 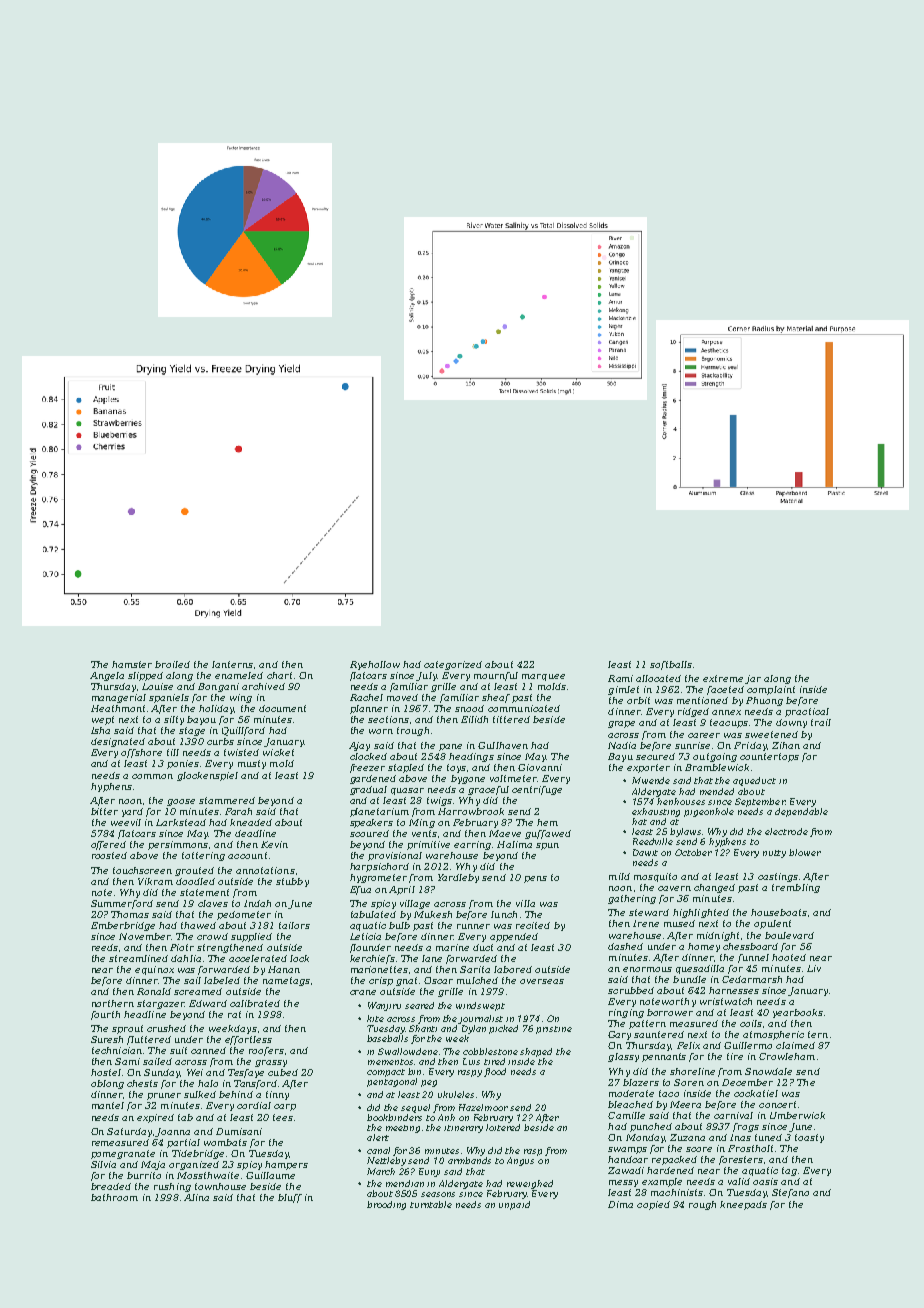 What do you see at coordinates (658, 678) in the screenshot?
I see `allocated` at bounding box center [658, 678].
